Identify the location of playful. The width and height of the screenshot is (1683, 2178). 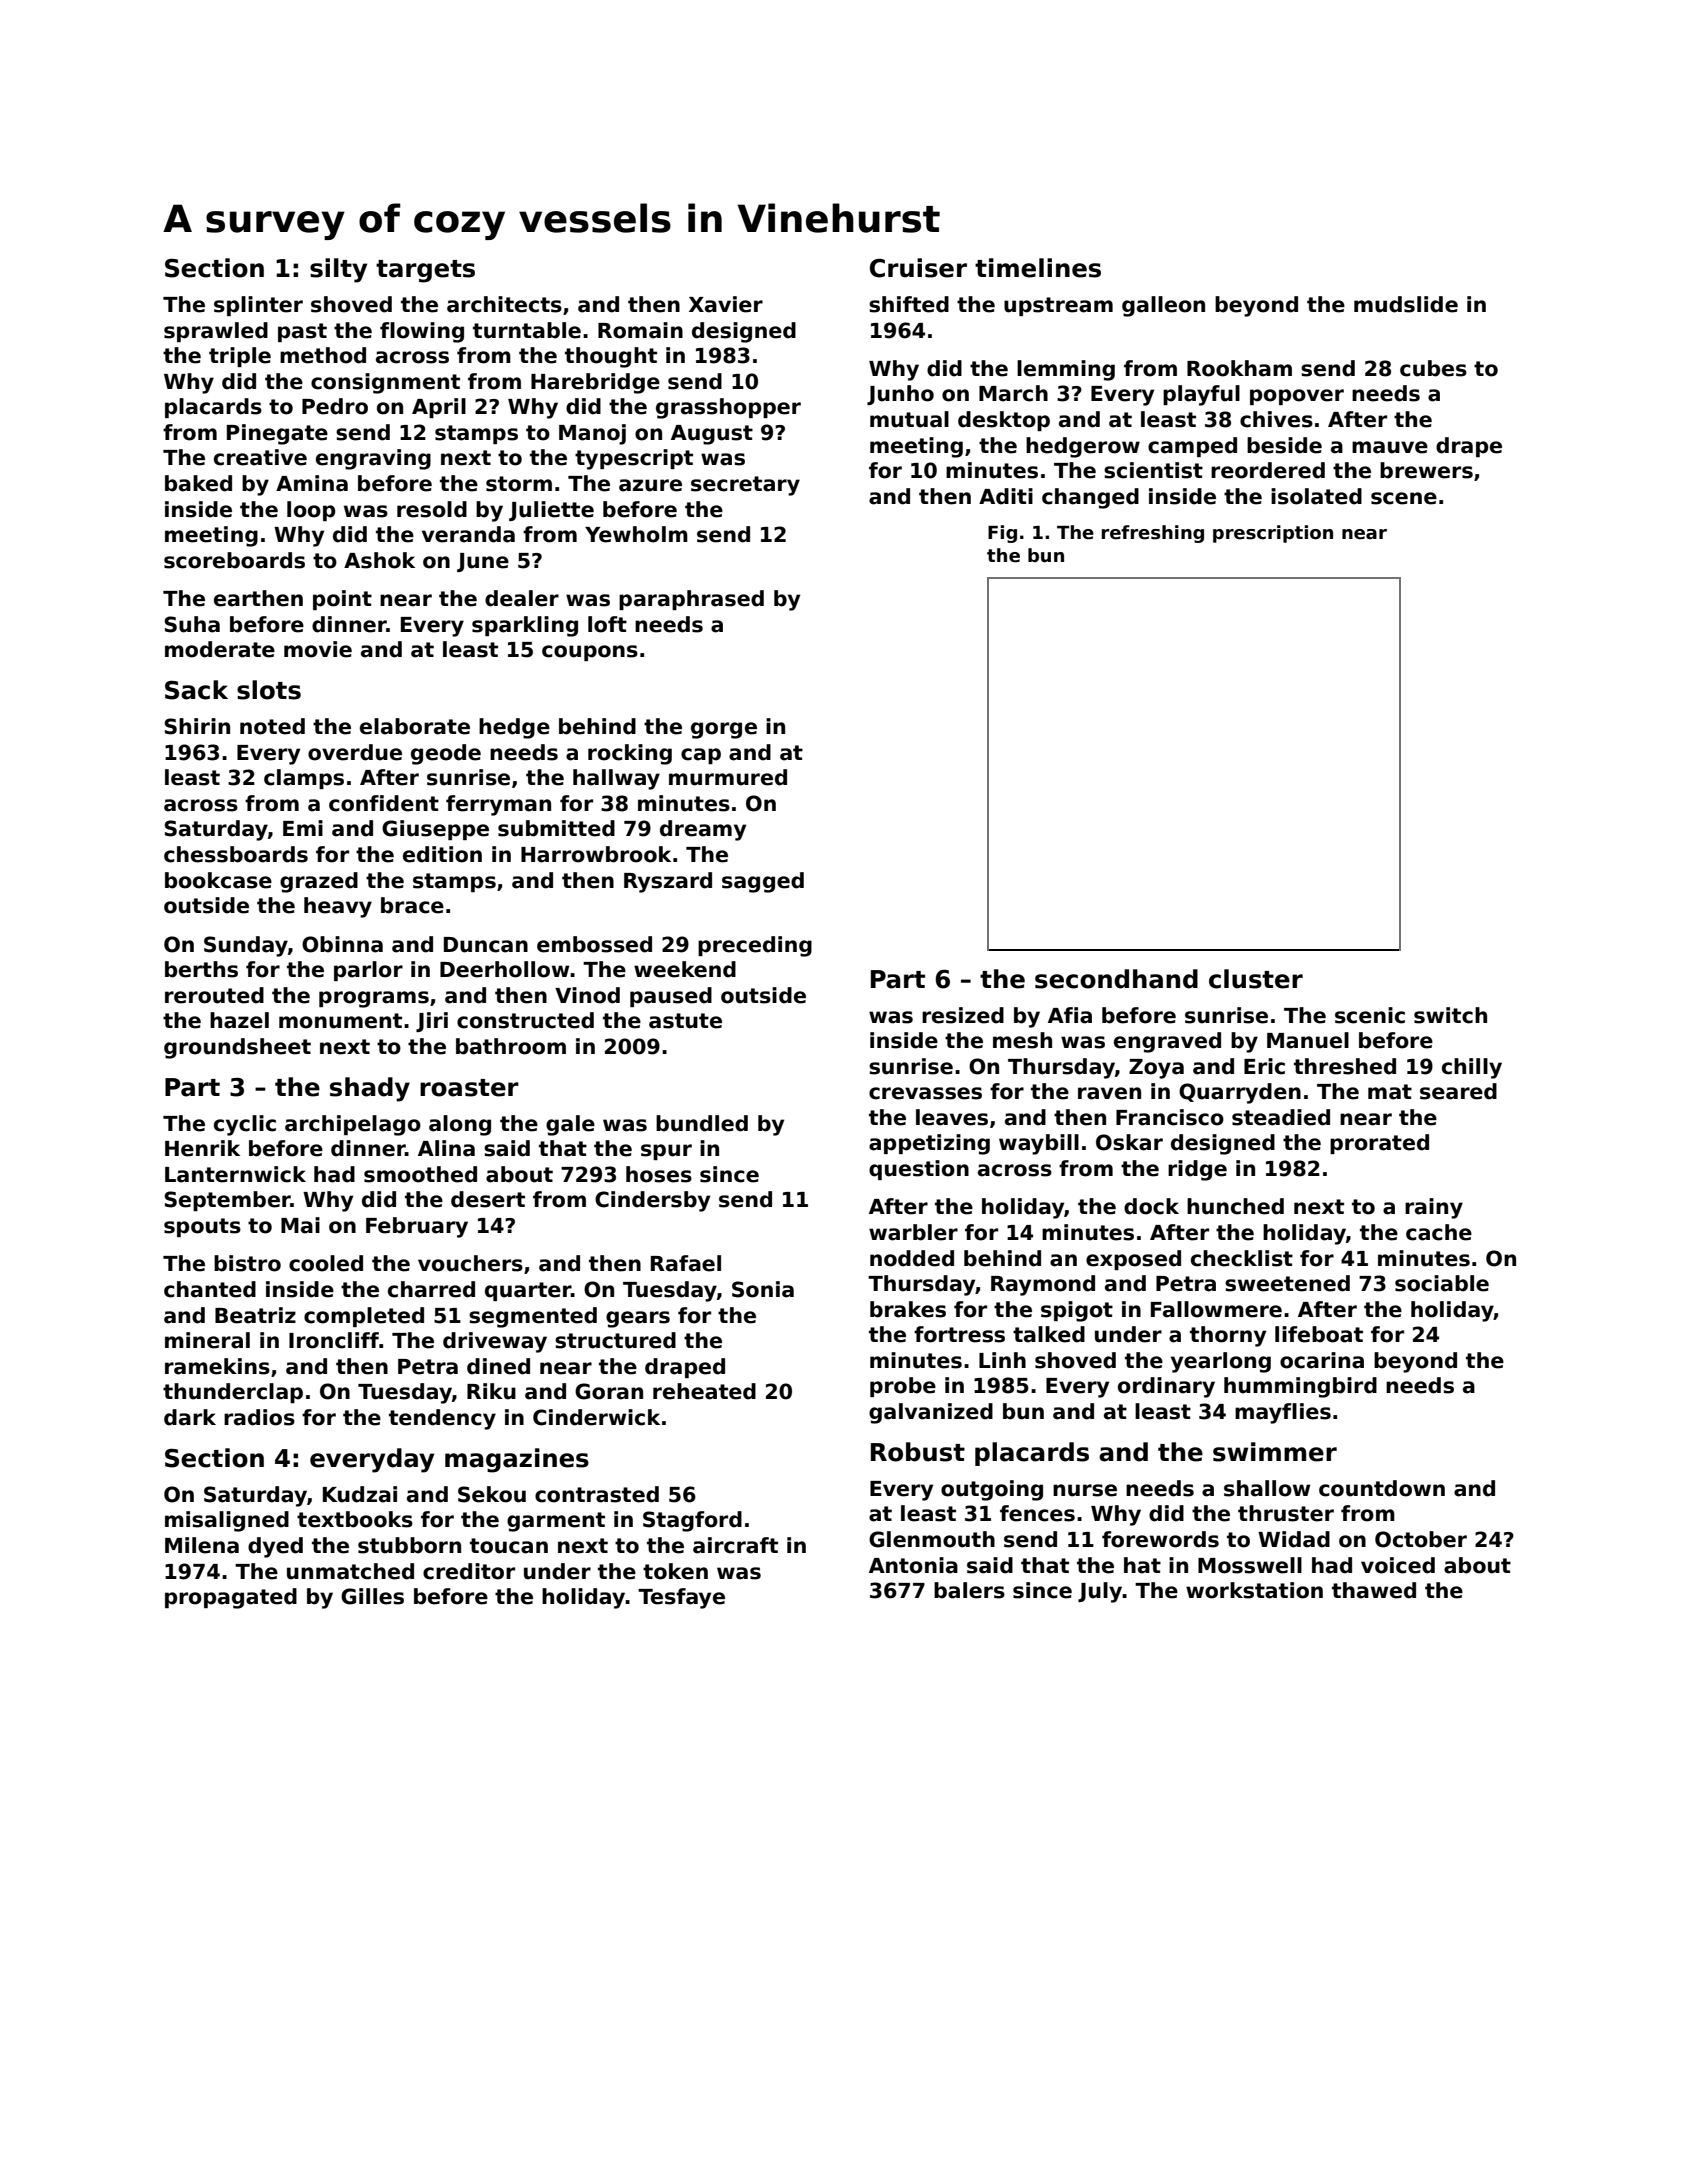
(1201, 395).
